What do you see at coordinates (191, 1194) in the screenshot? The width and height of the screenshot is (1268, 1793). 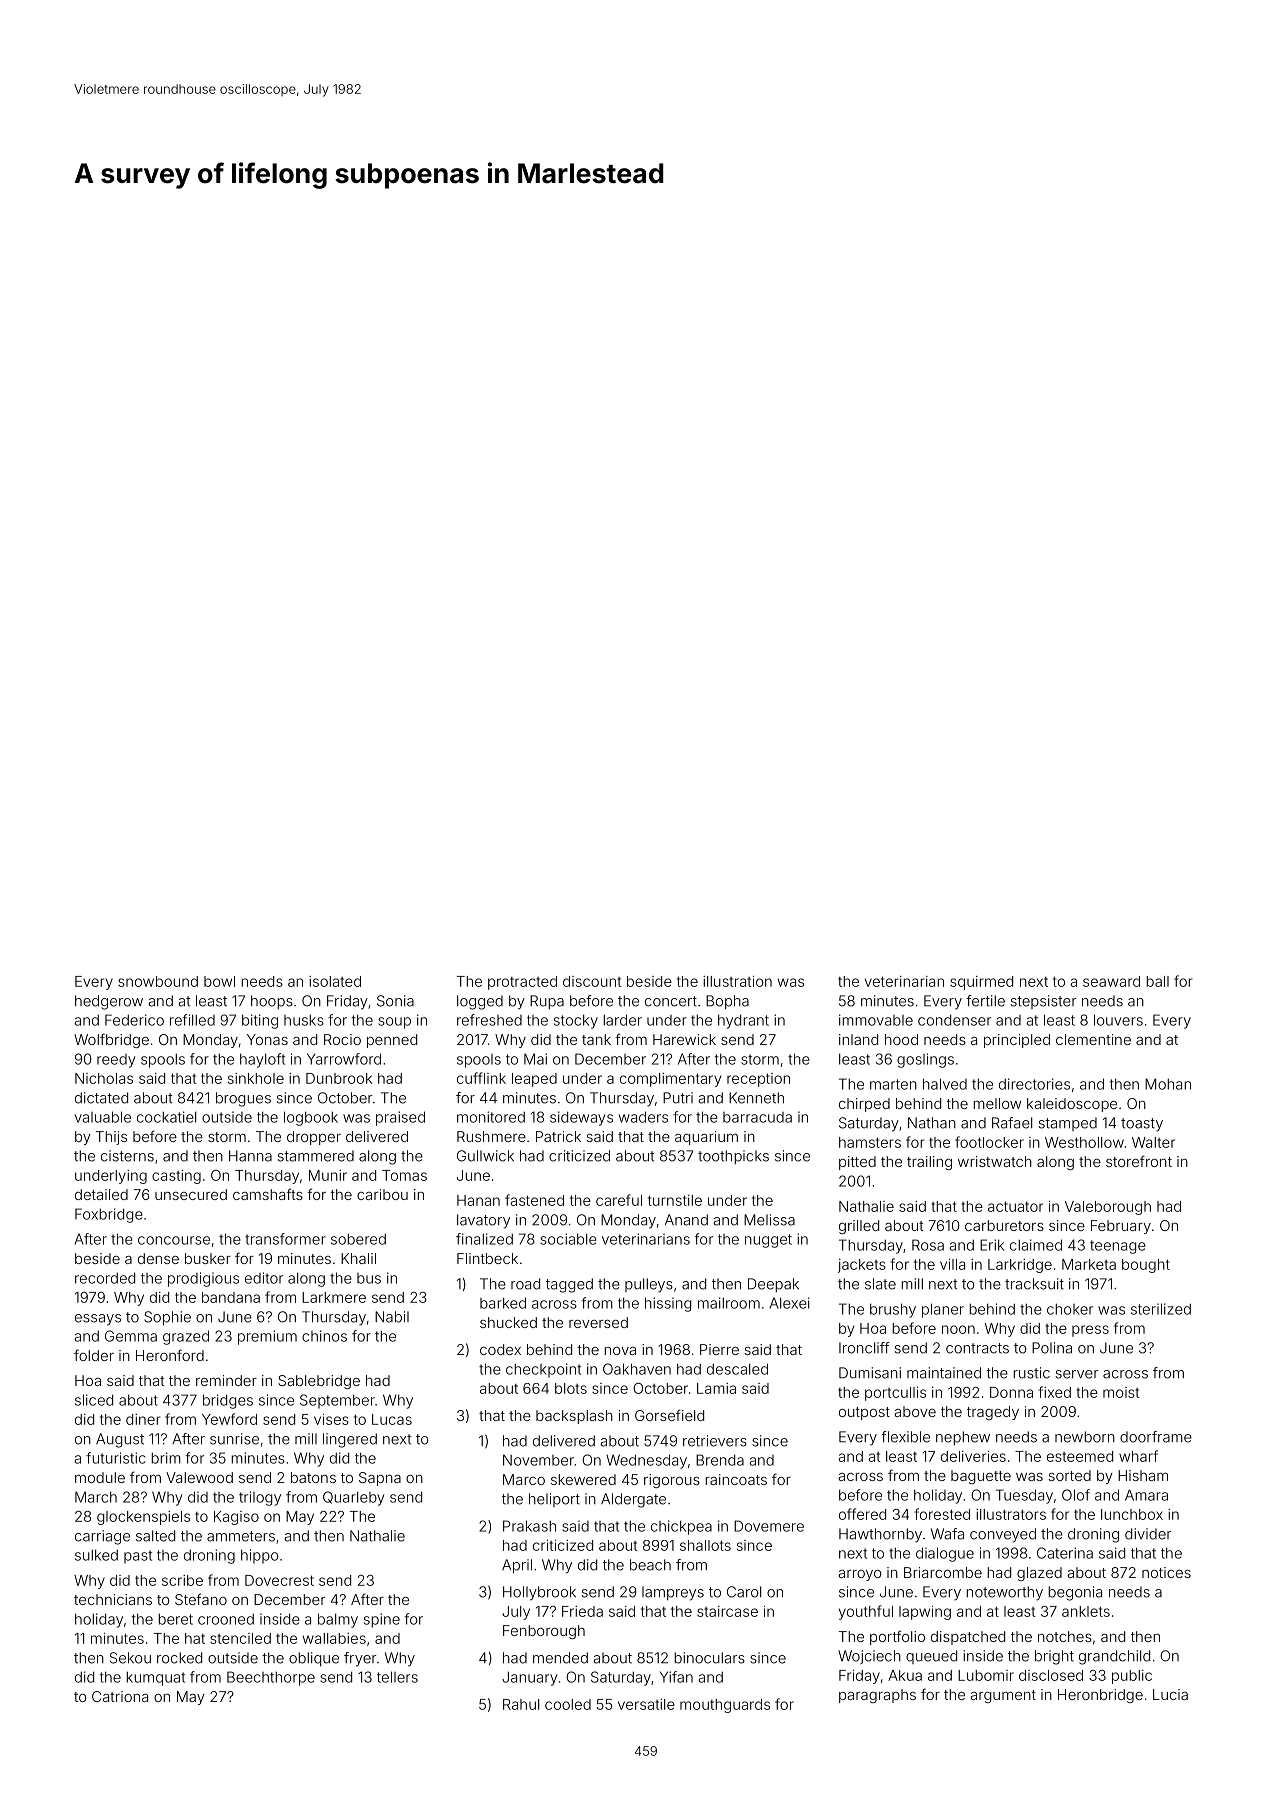 I see `unsecured` at bounding box center [191, 1194].
